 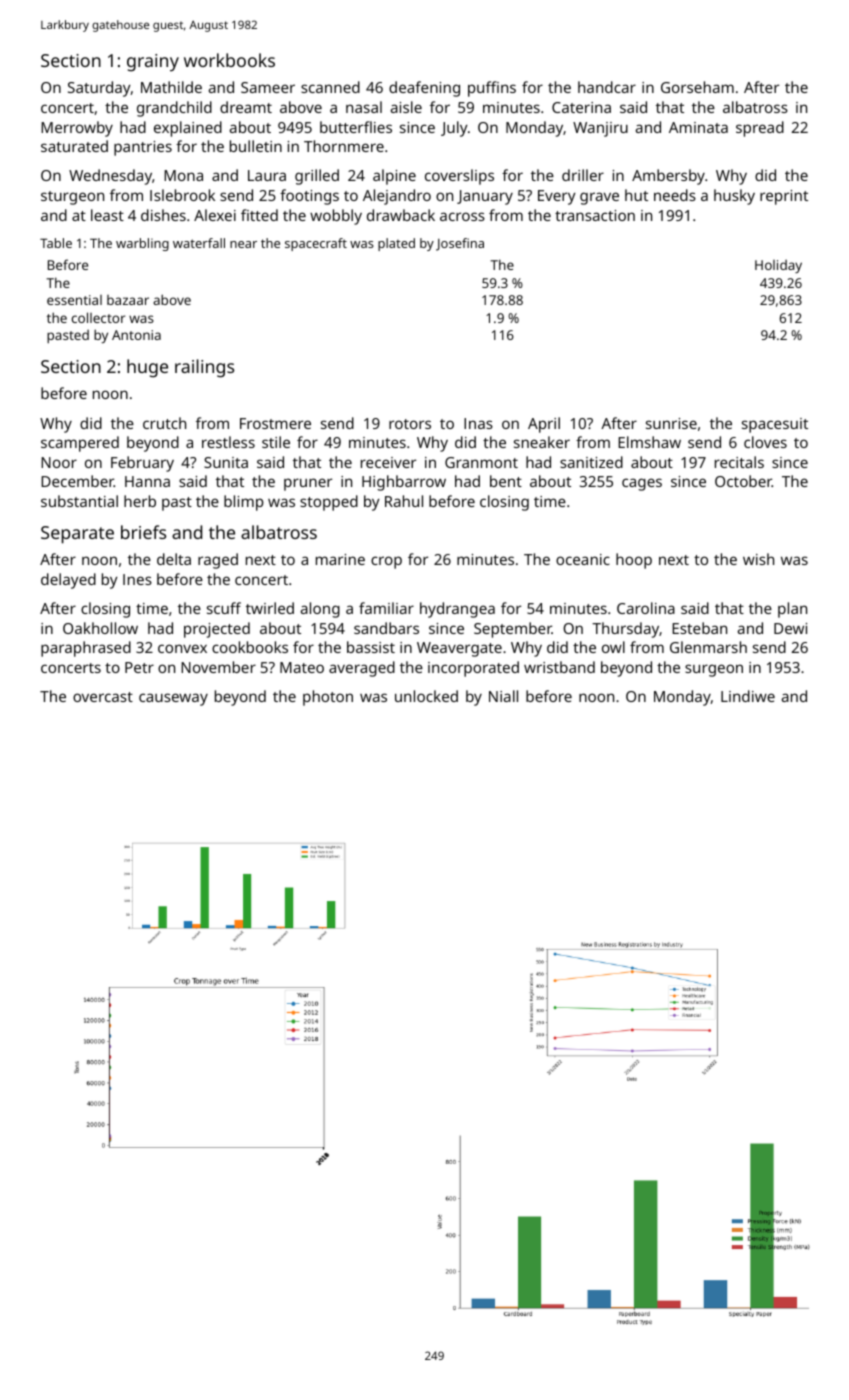 What do you see at coordinates (256, 146) in the image?
I see `bulletin` at bounding box center [256, 146].
